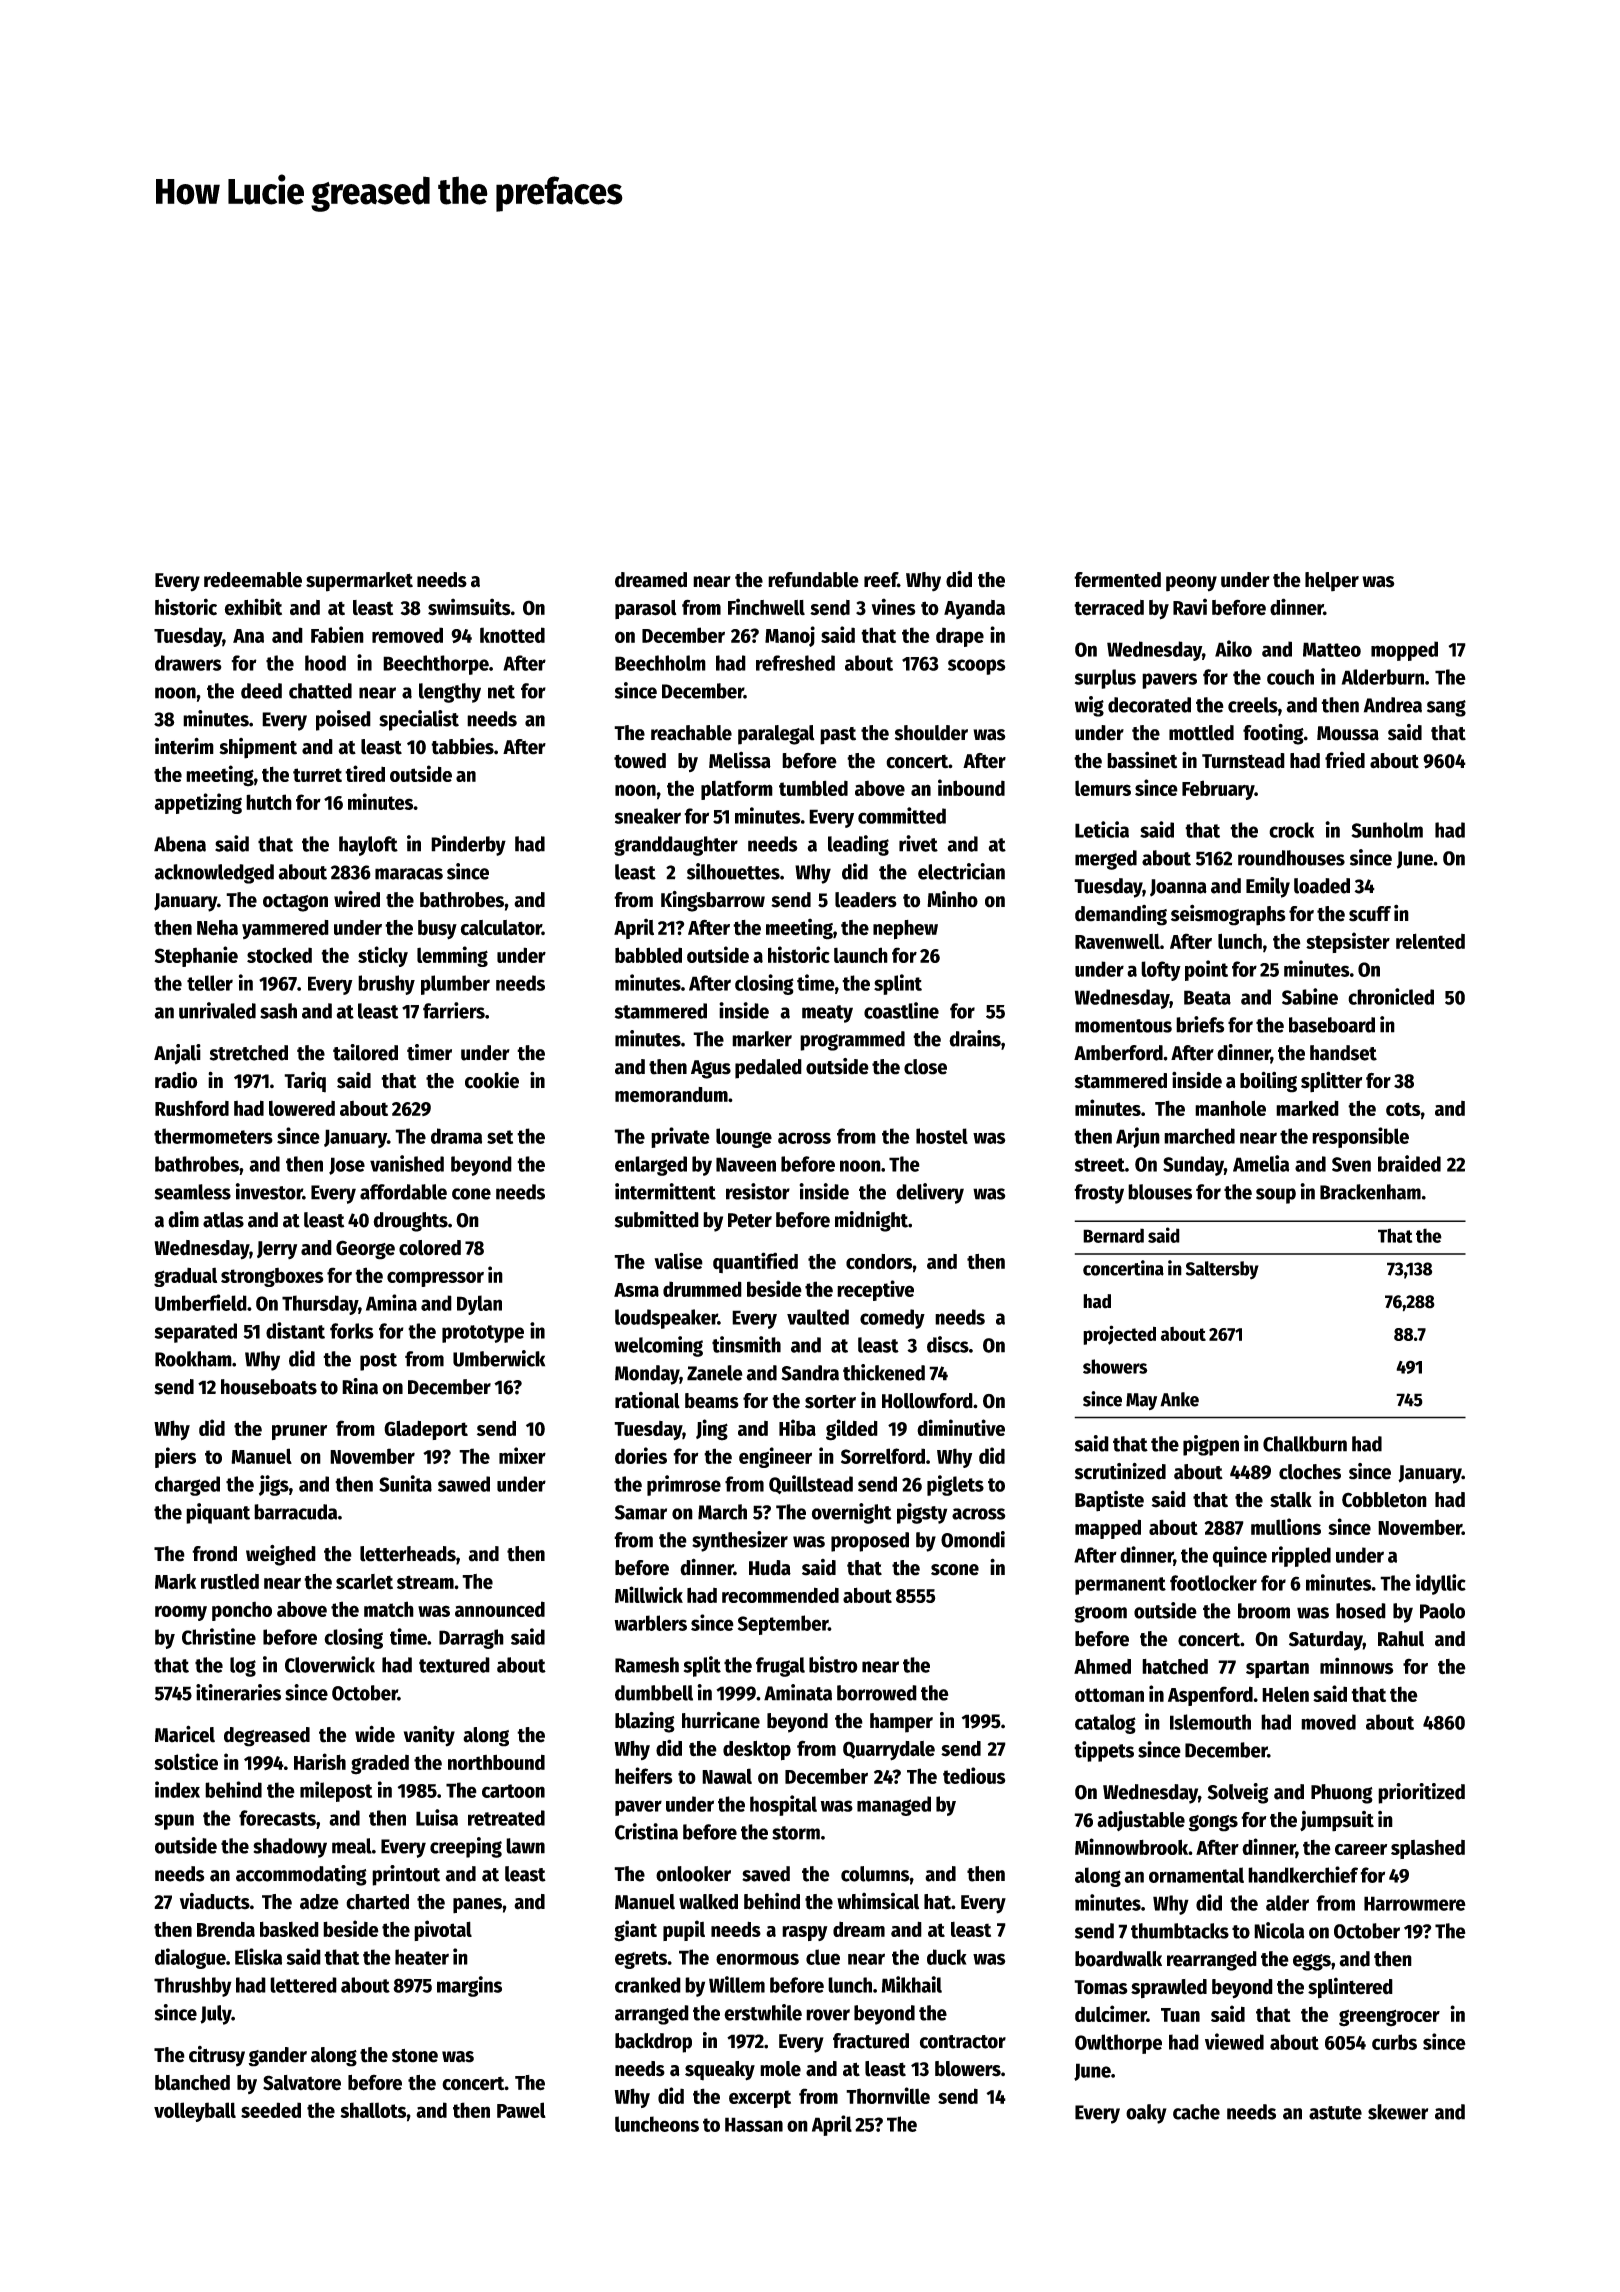 The width and height of the document is (1620, 2292). What do you see at coordinates (646, 609) in the document?
I see `parasol` at bounding box center [646, 609].
